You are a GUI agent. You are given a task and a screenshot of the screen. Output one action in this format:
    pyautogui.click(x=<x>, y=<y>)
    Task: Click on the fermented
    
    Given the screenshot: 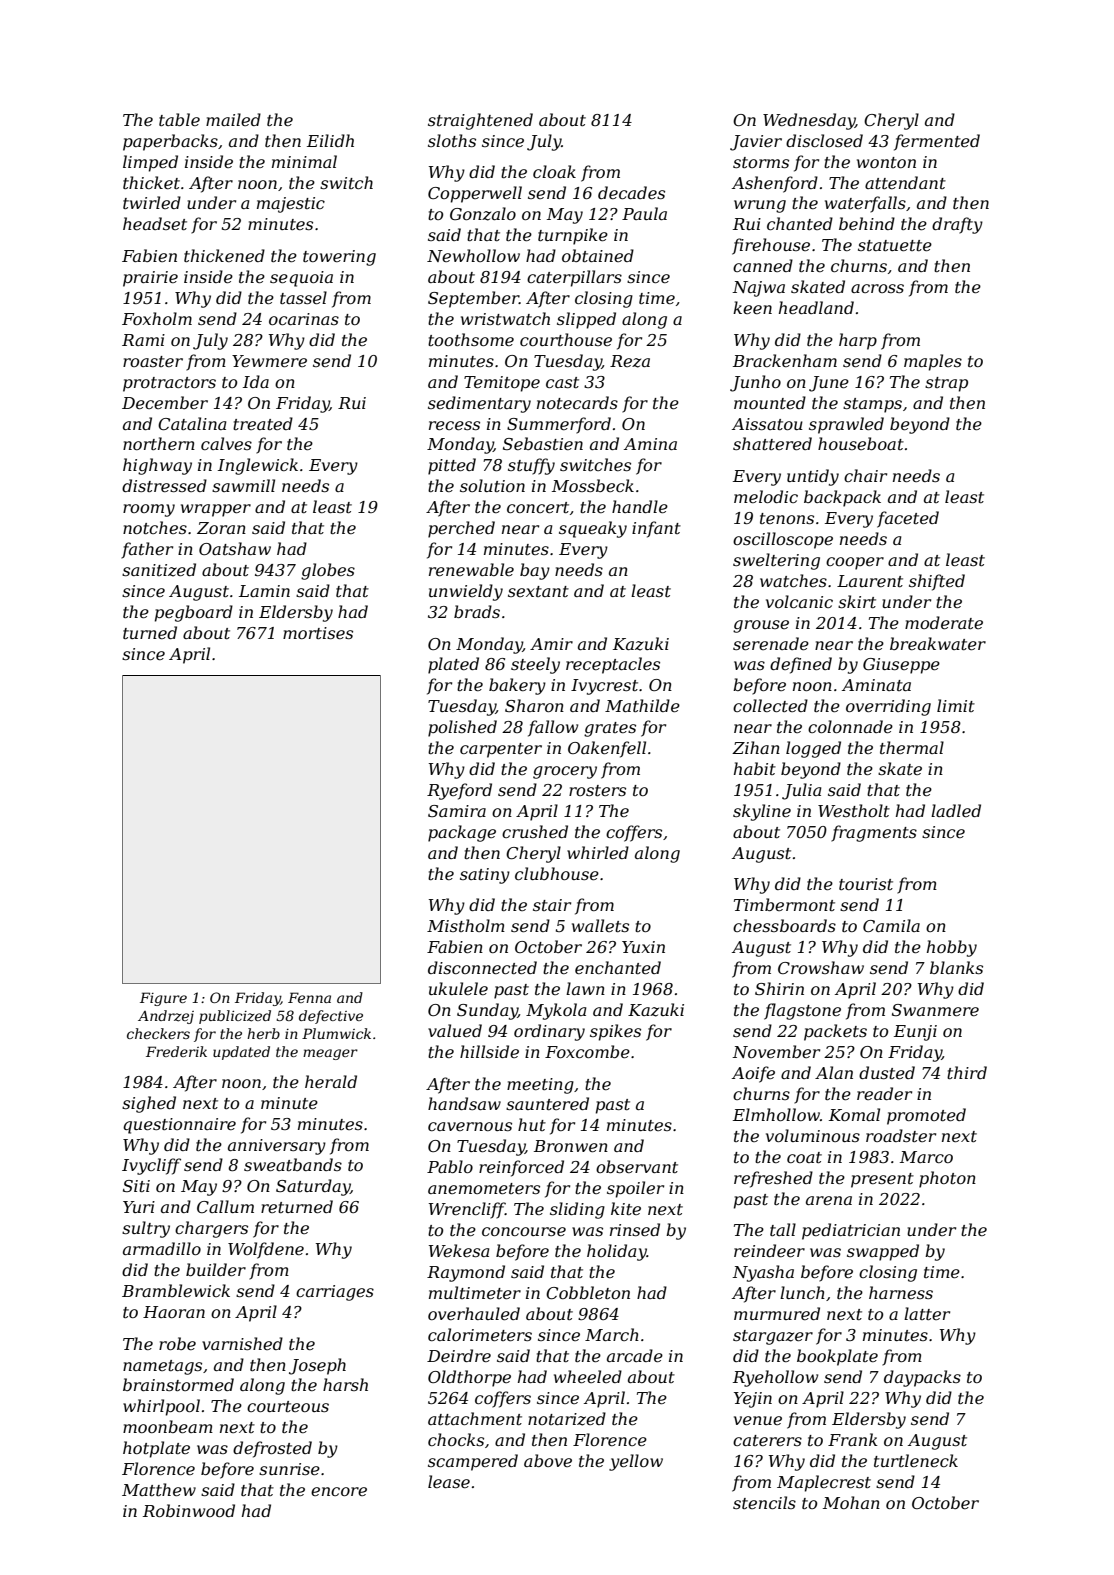 What is the action you would take?
    pyautogui.click(x=937, y=142)
